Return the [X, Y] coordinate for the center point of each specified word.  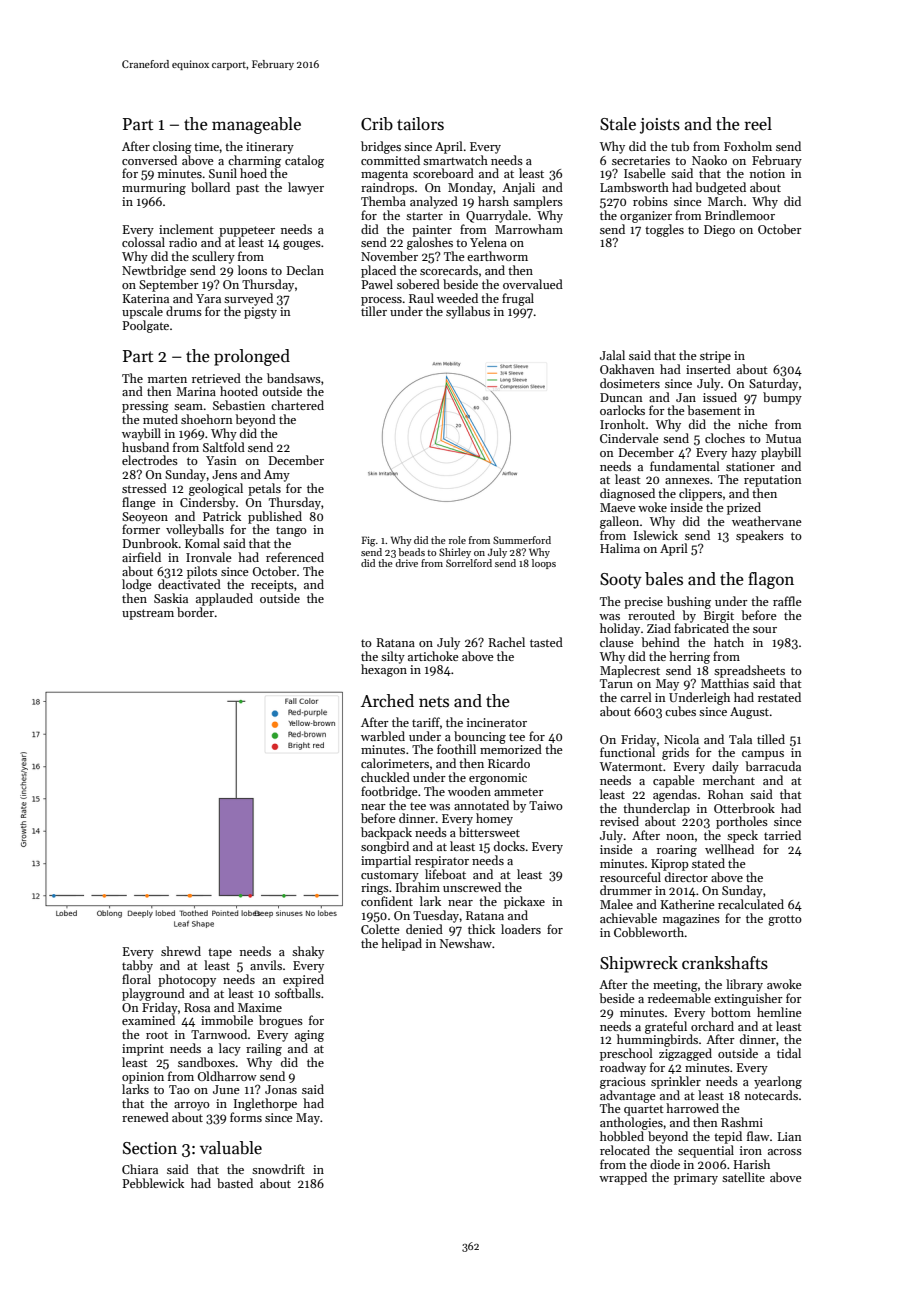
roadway [623, 1068]
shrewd [181, 951]
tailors [420, 124]
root [157, 1035]
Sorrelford [469, 563]
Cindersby [208, 503]
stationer [750, 466]
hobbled [622, 1136]
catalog [304, 161]
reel [758, 124]
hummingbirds [657, 1040]
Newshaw [466, 943]
